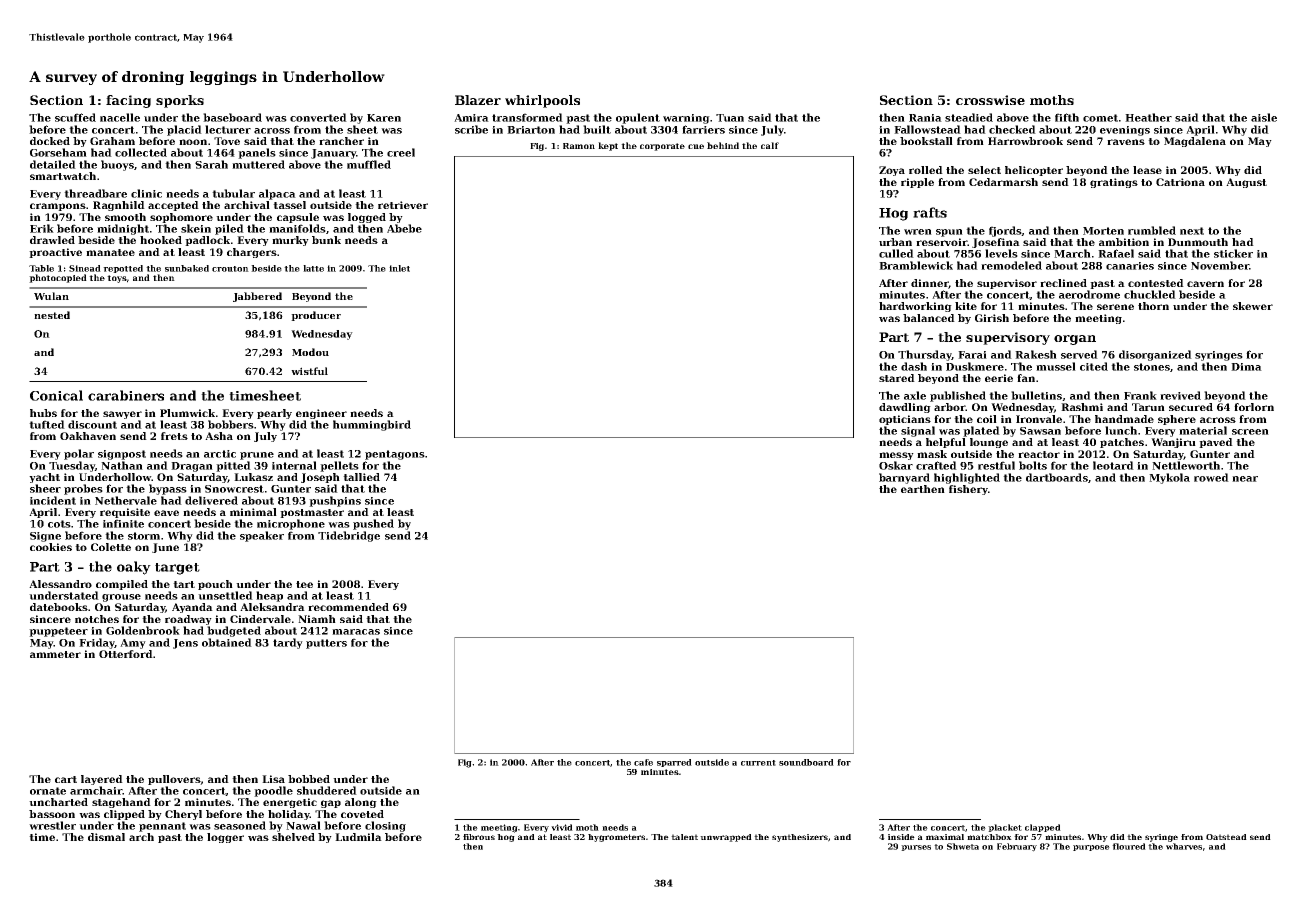 The height and width of the document is (924, 1308). I want to click on sporks, so click(180, 101).
